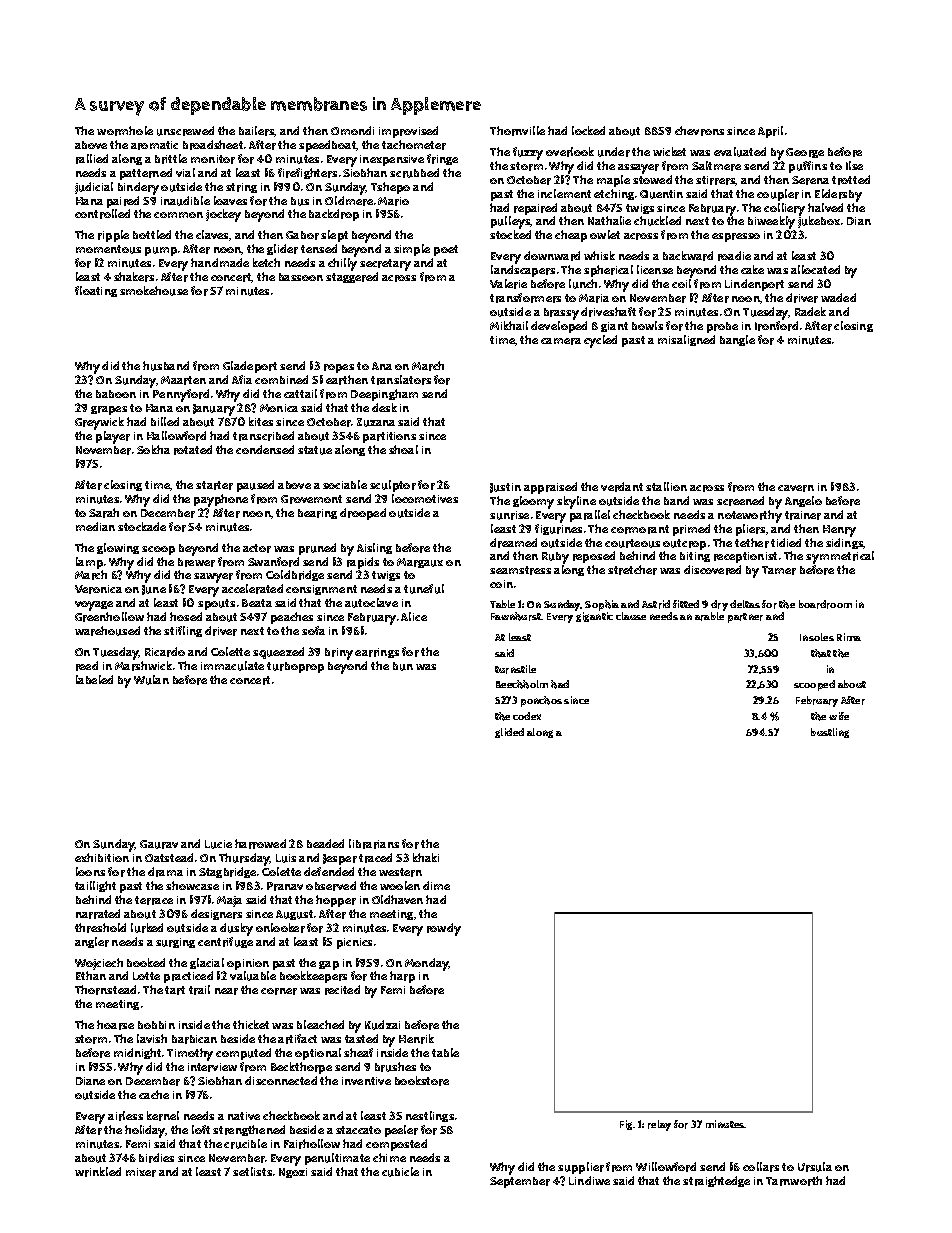  Describe the element at coordinates (245, 1144) in the document. I see `crucible` at that location.
